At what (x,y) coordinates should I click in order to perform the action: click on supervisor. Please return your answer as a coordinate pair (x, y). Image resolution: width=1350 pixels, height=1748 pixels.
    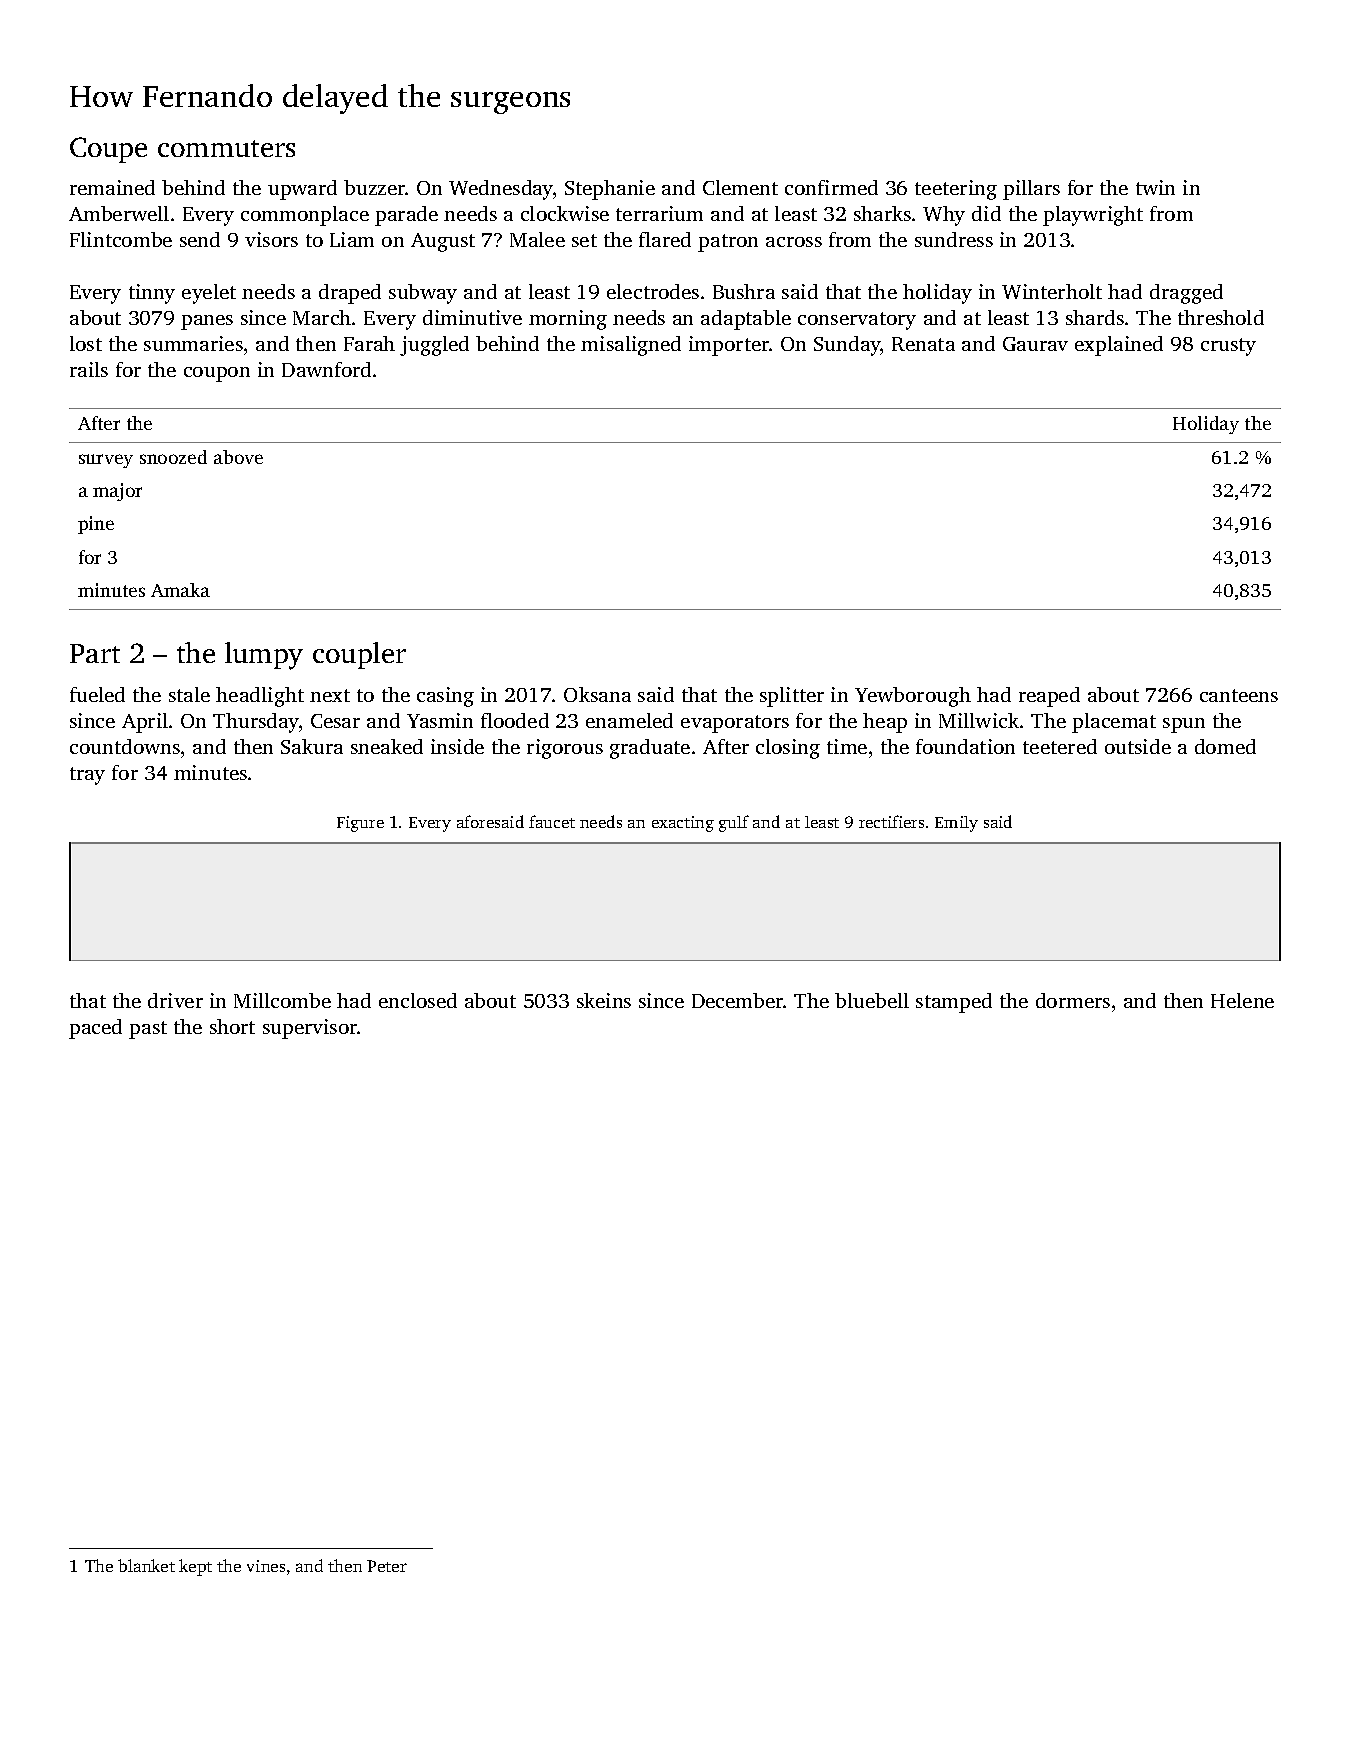
    Looking at the image, I should click on (310, 1029).
